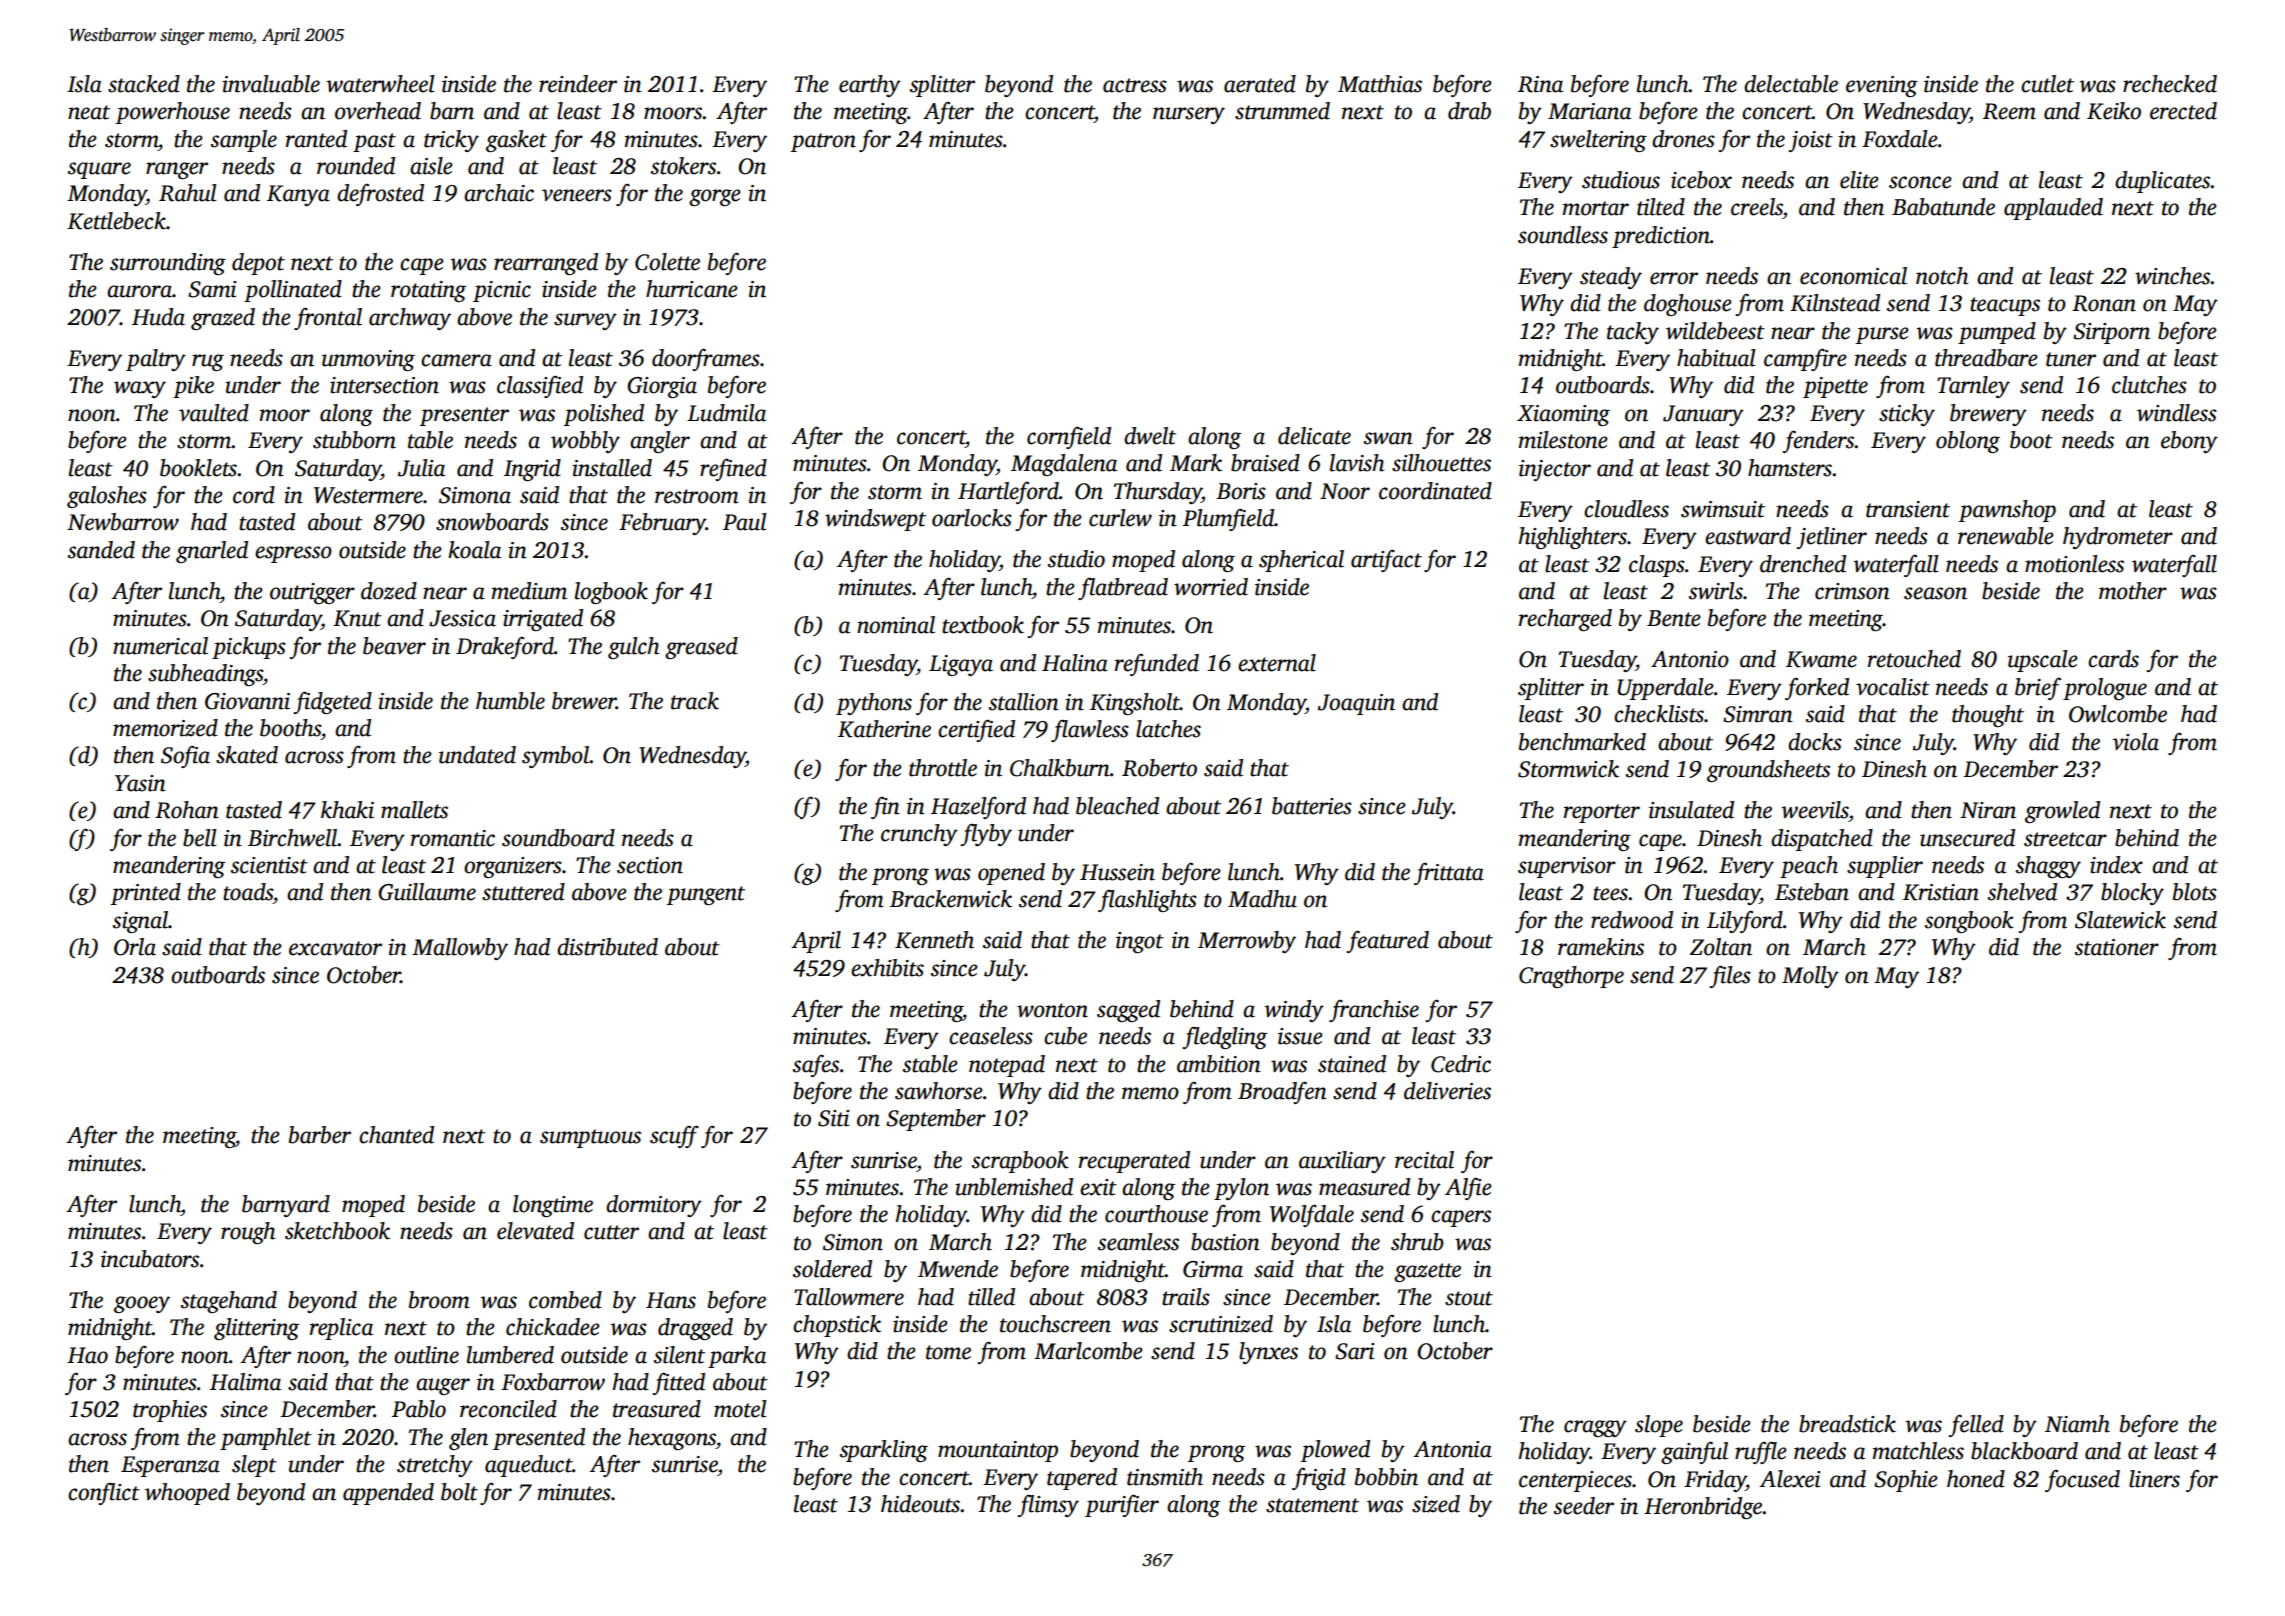 Image resolution: width=2285 pixels, height=1616 pixels. I want to click on notepad, so click(1007, 1066).
